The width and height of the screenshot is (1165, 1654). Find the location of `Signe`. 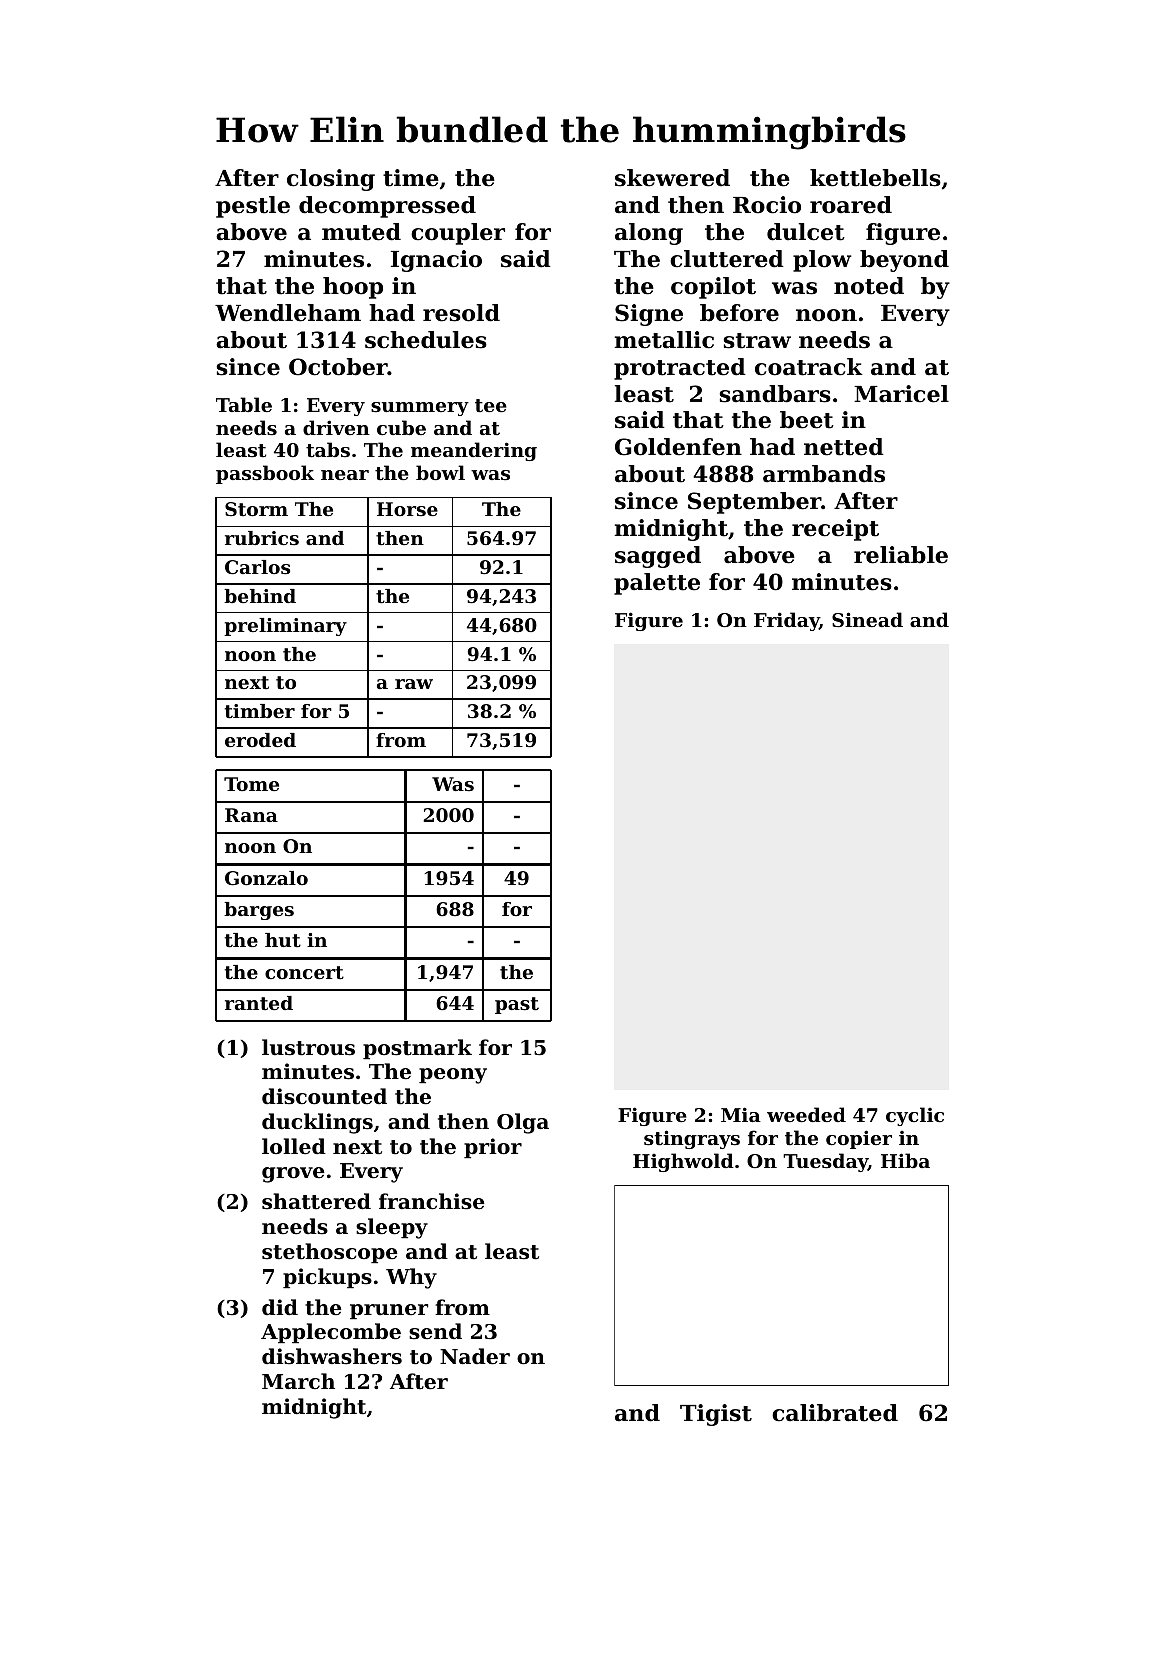

Signe is located at coordinates (649, 315).
